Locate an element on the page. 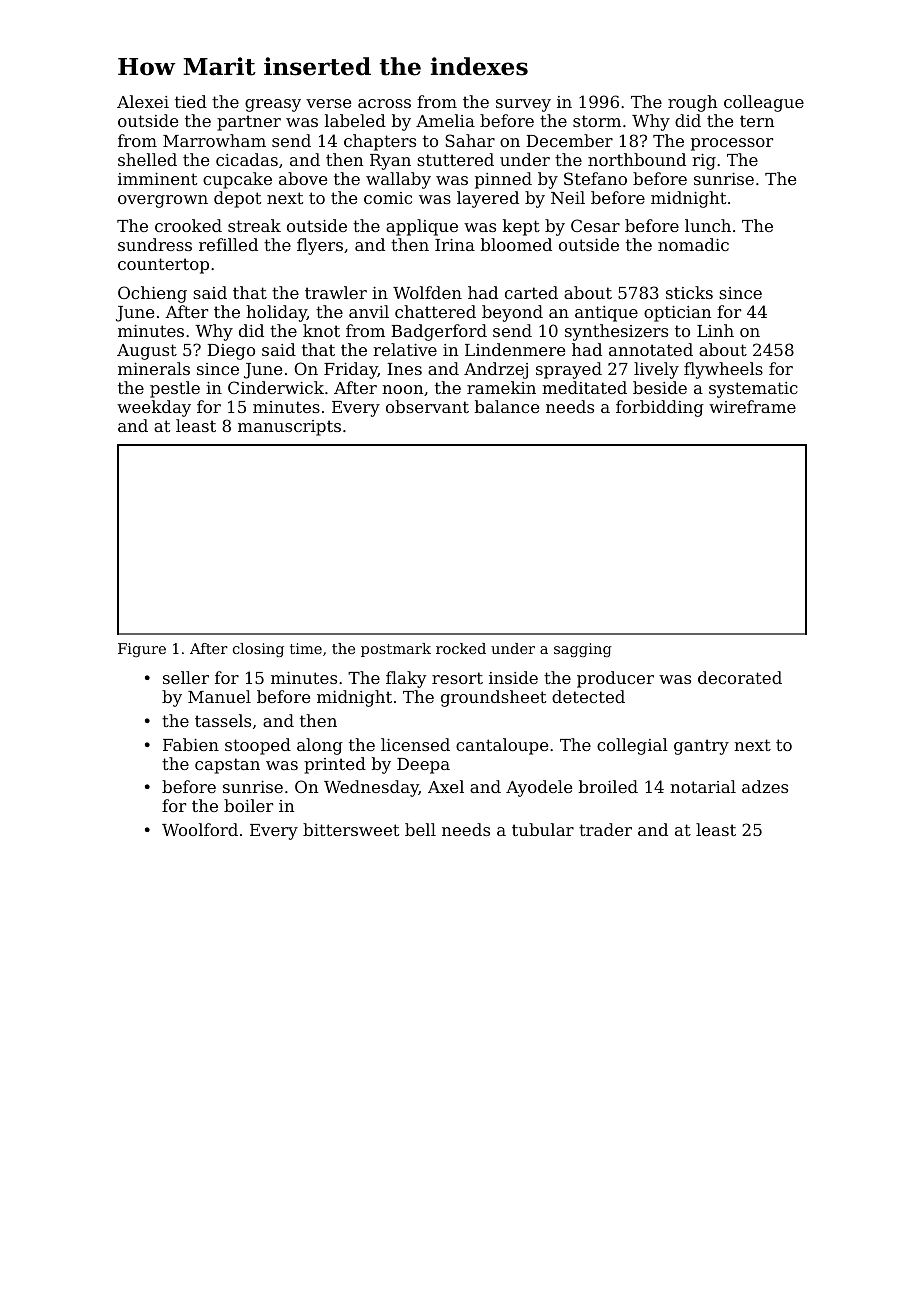 This page has width=924, height=1308. Ryan is located at coordinates (390, 162).
